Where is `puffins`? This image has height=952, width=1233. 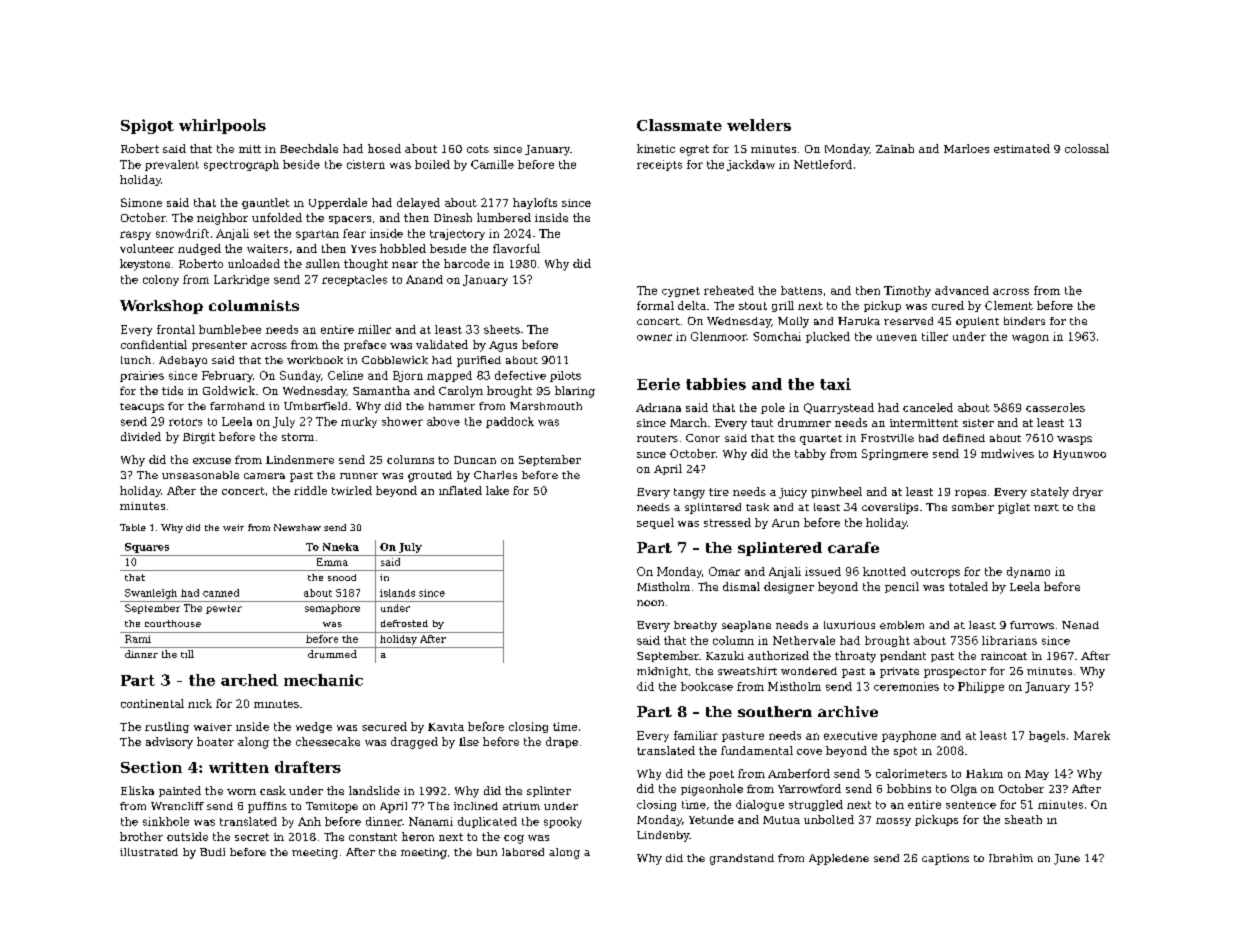 puffins is located at coordinates (267, 807).
